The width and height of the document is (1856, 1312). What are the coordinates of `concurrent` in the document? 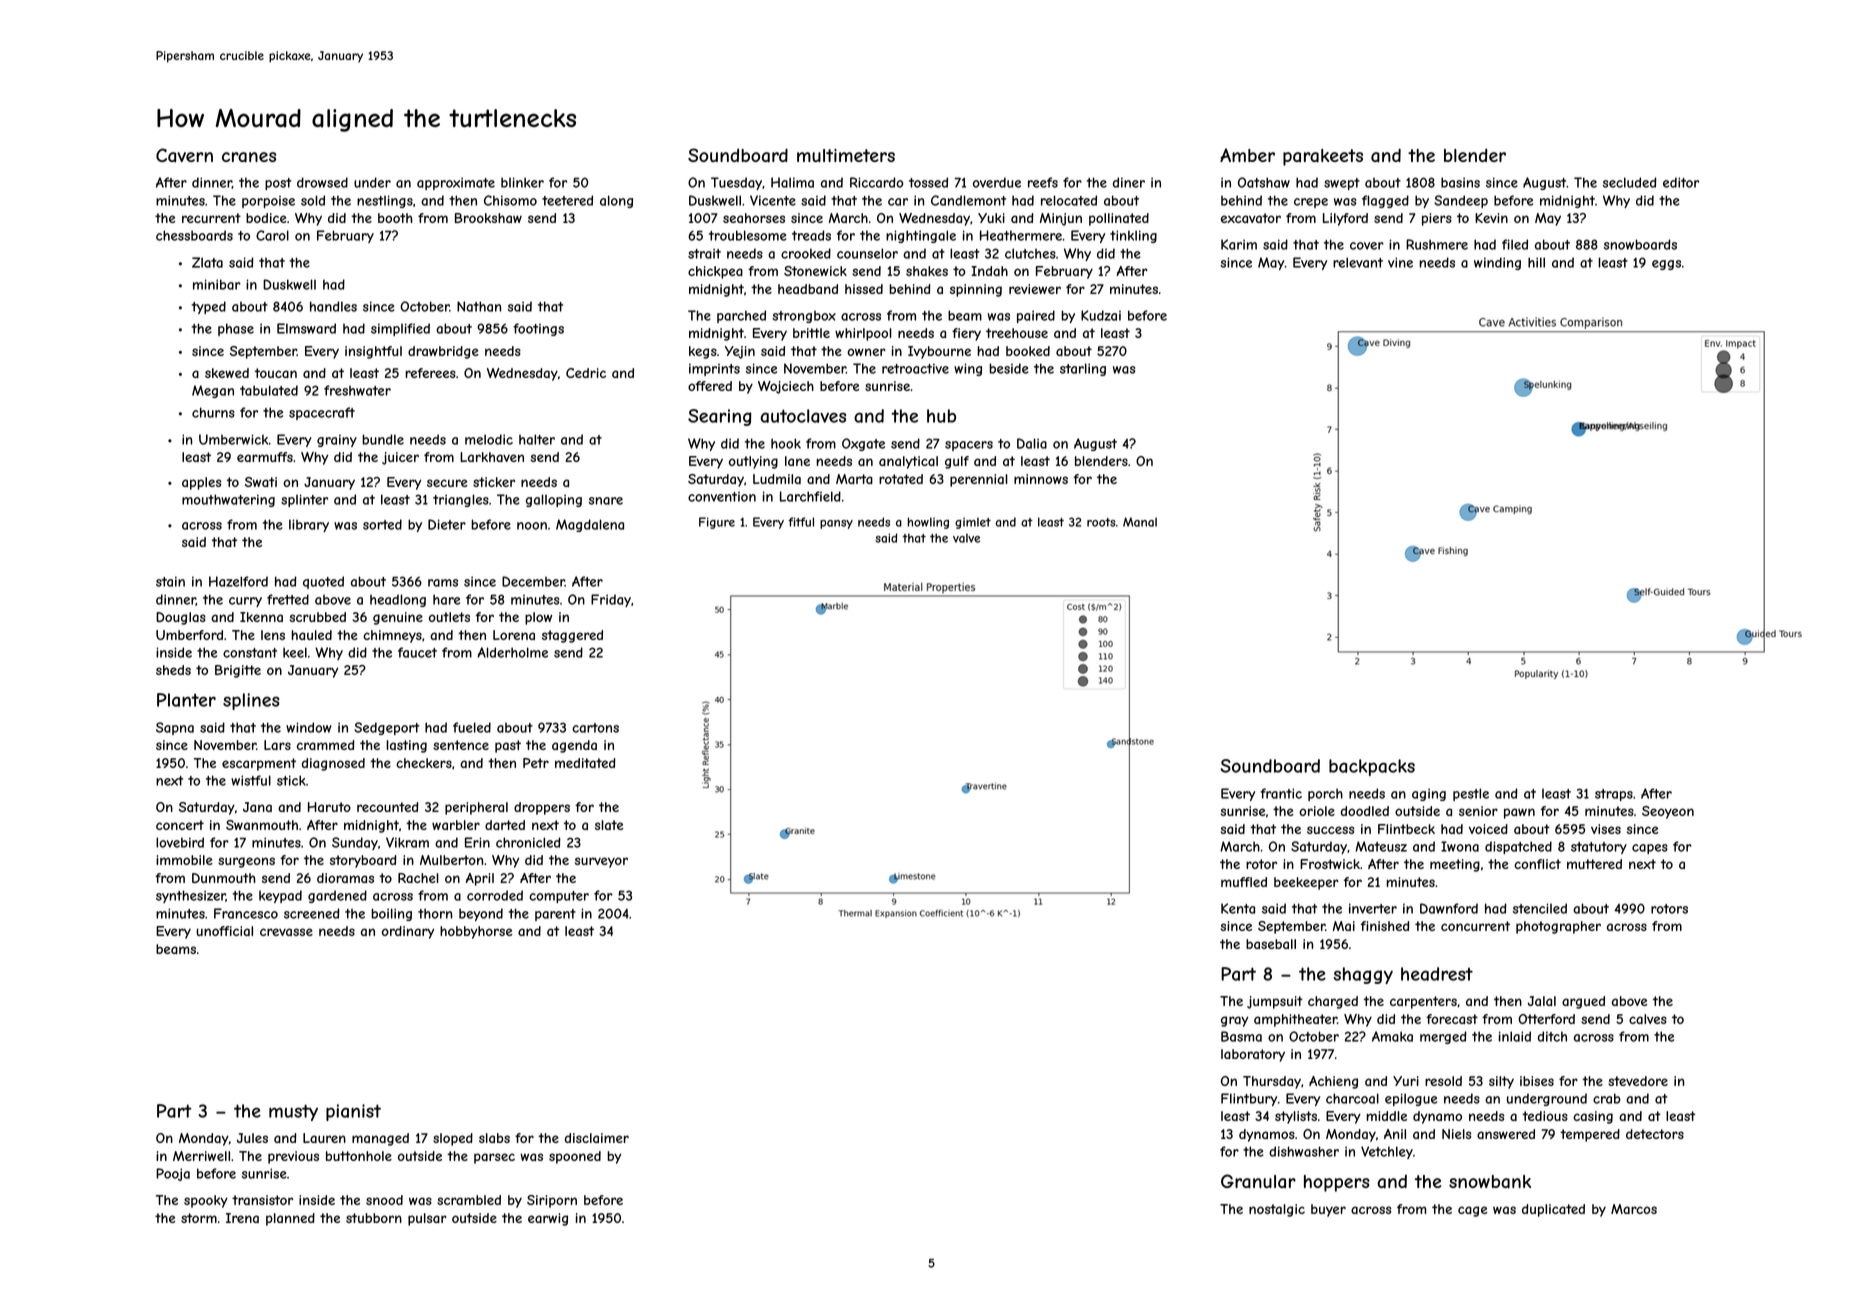 It's located at (1475, 926).
